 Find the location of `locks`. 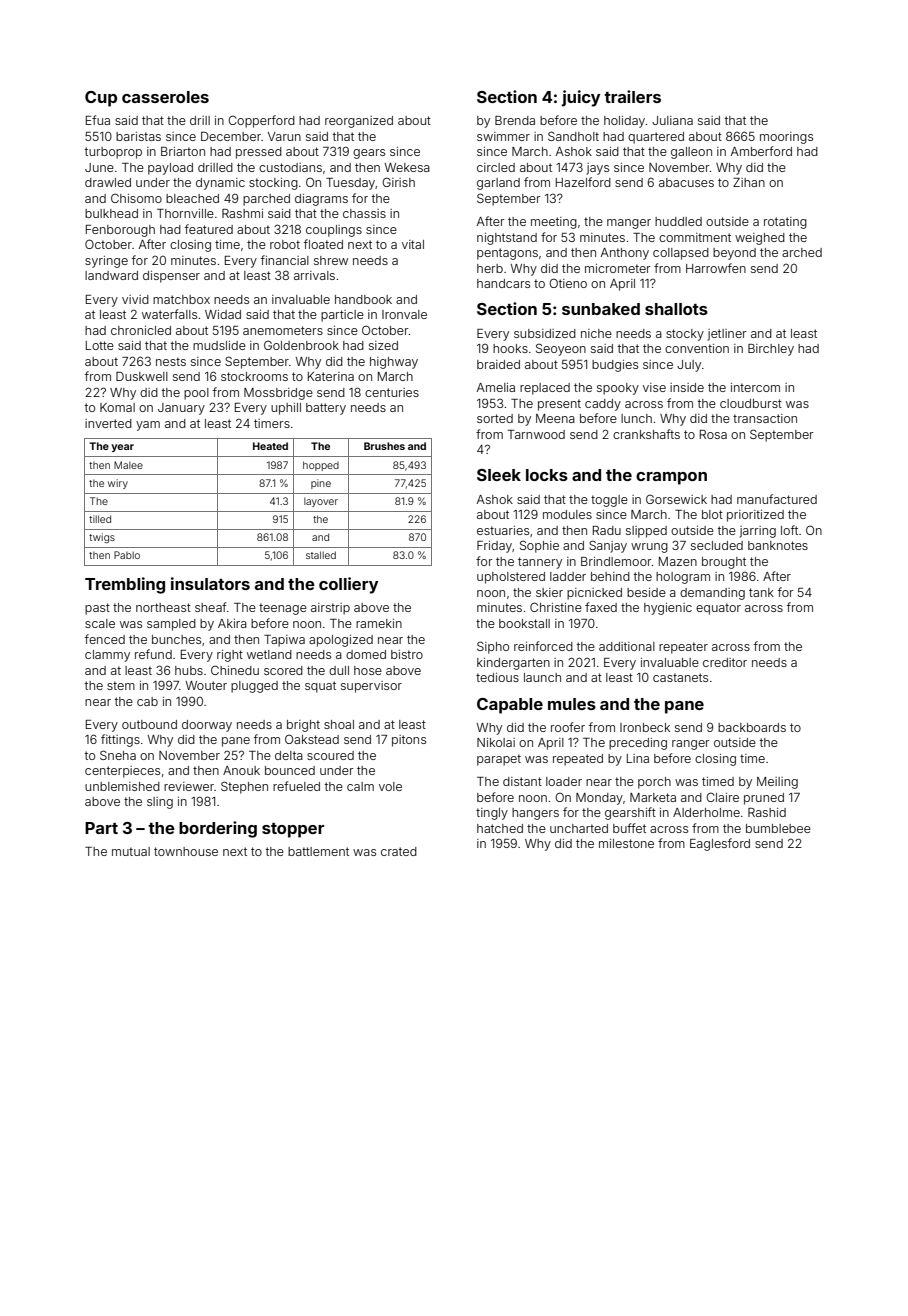

locks is located at coordinates (547, 475).
